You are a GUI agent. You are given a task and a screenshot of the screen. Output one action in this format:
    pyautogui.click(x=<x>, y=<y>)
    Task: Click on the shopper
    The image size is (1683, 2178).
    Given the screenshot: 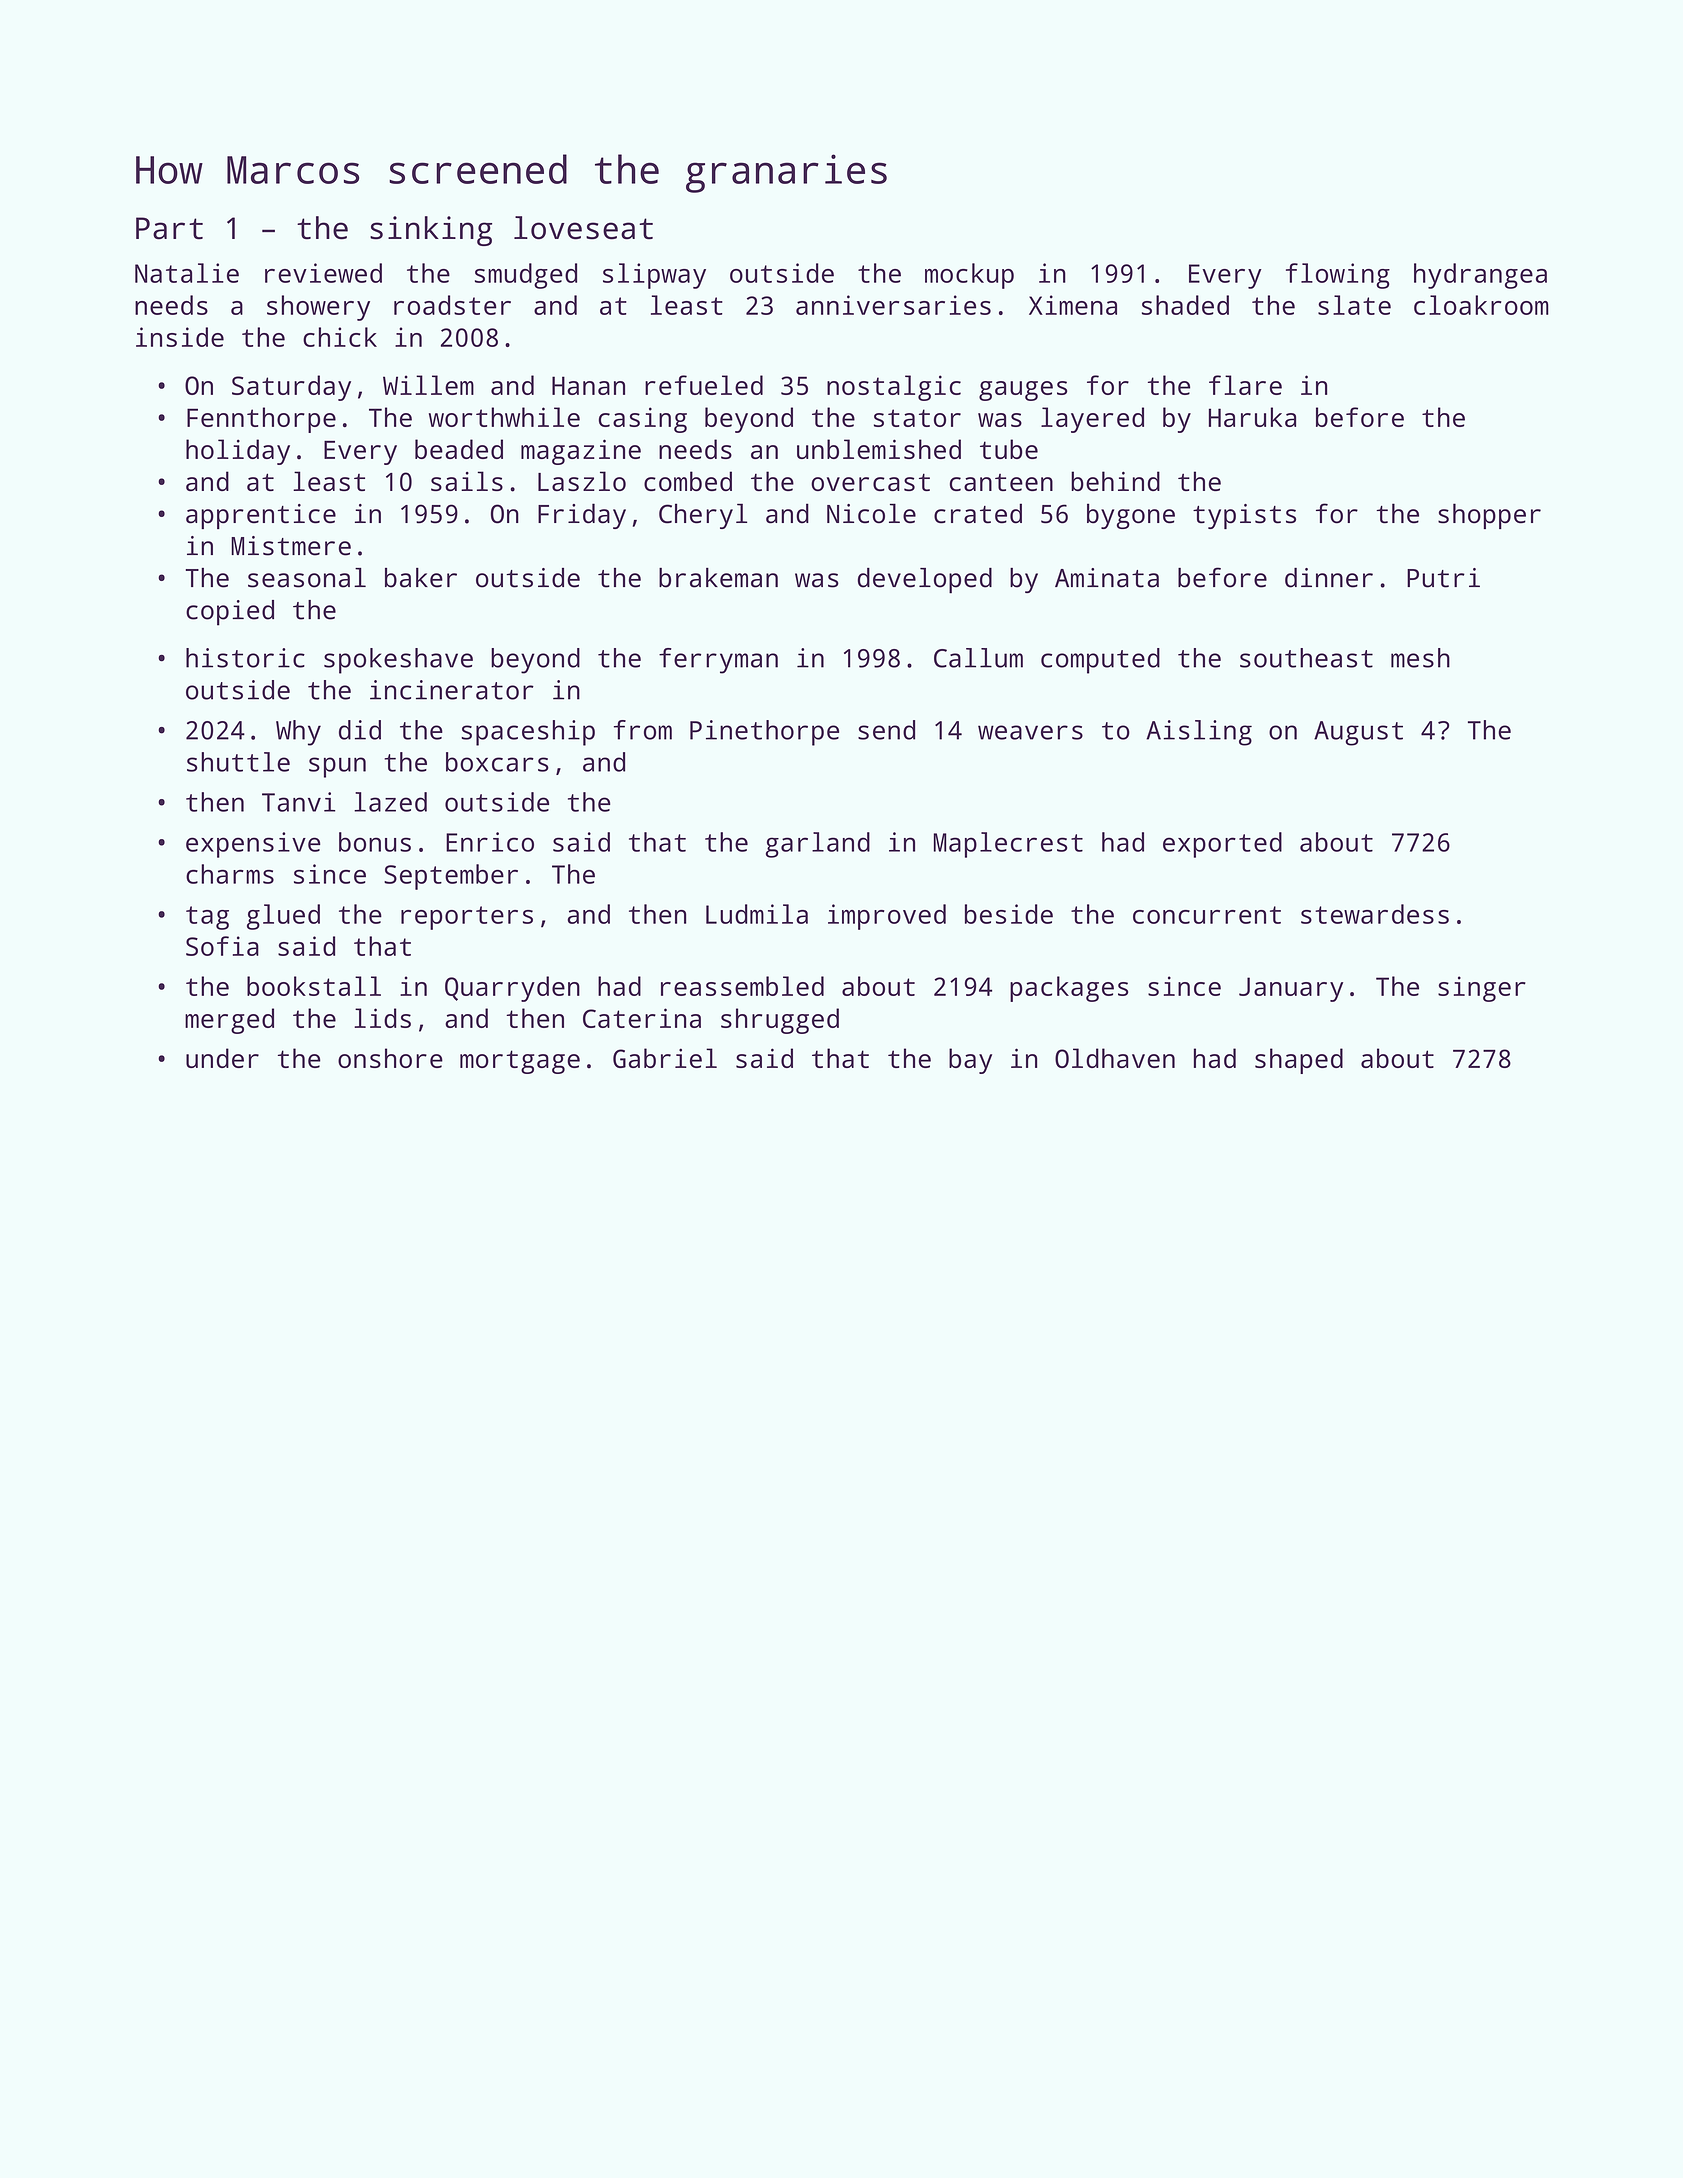 What is the action you would take?
    pyautogui.click(x=1489, y=516)
